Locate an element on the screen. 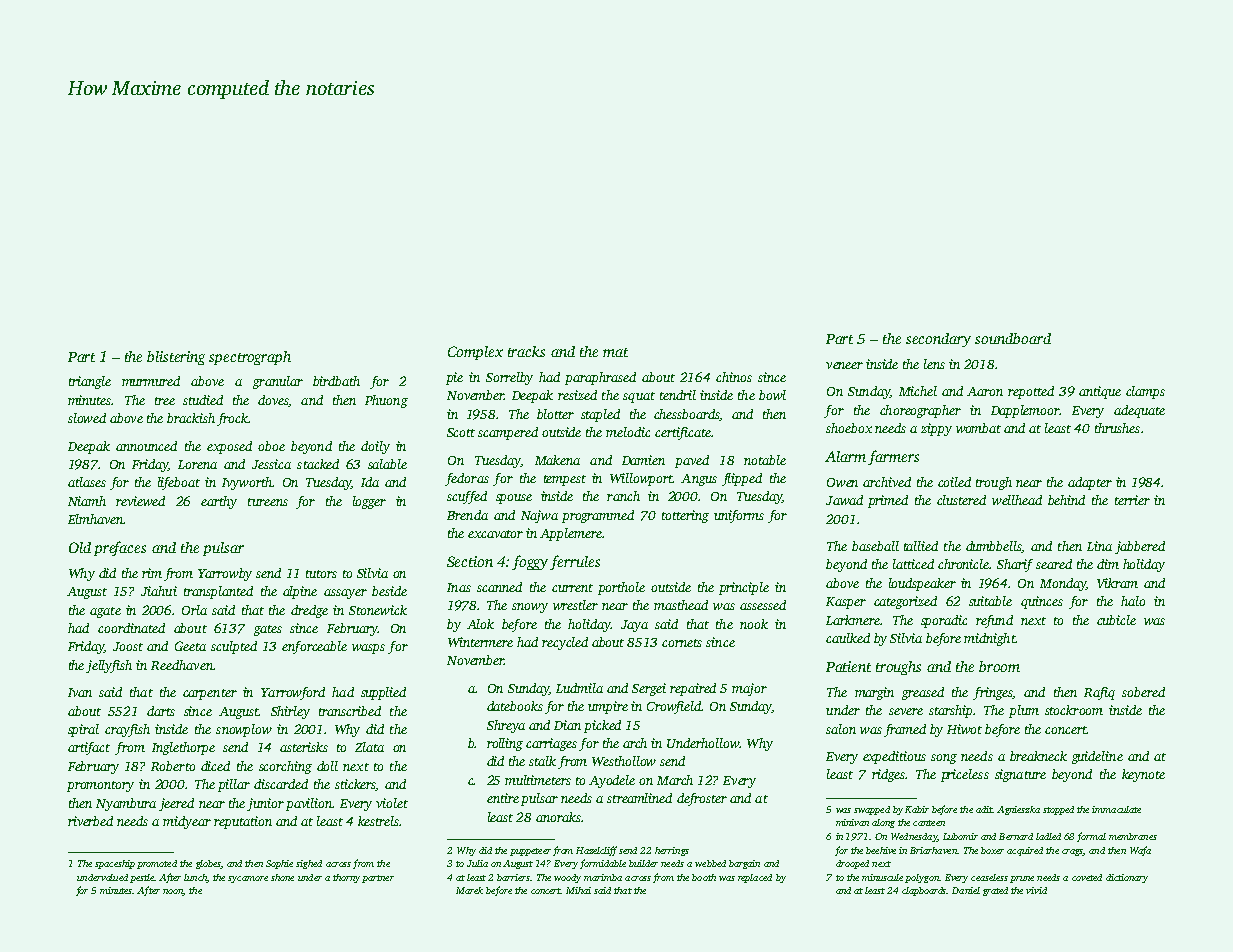 The image size is (1233, 952). principle is located at coordinates (744, 588).
